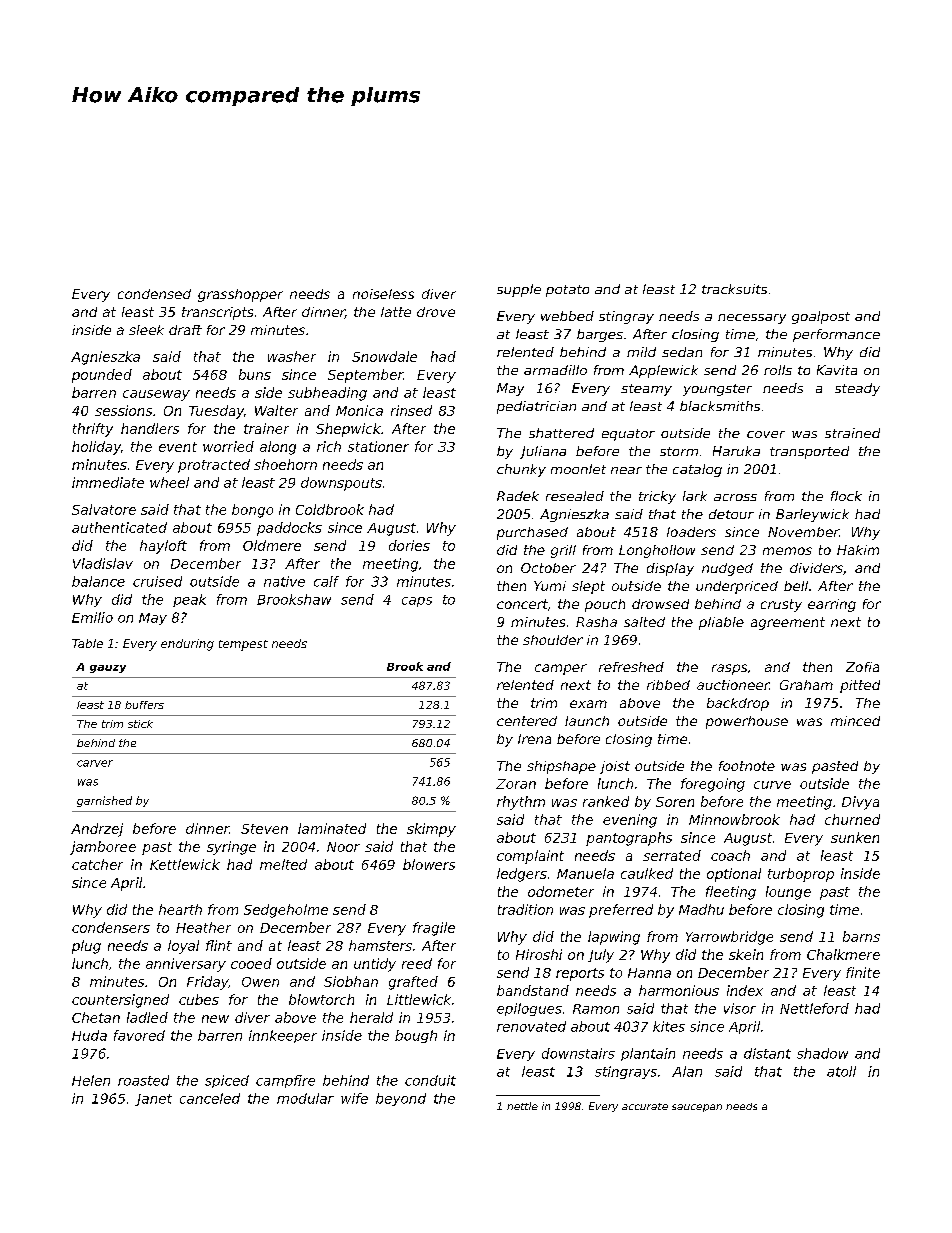  Describe the element at coordinates (104, 509) in the screenshot. I see `Salvatore` at that location.
